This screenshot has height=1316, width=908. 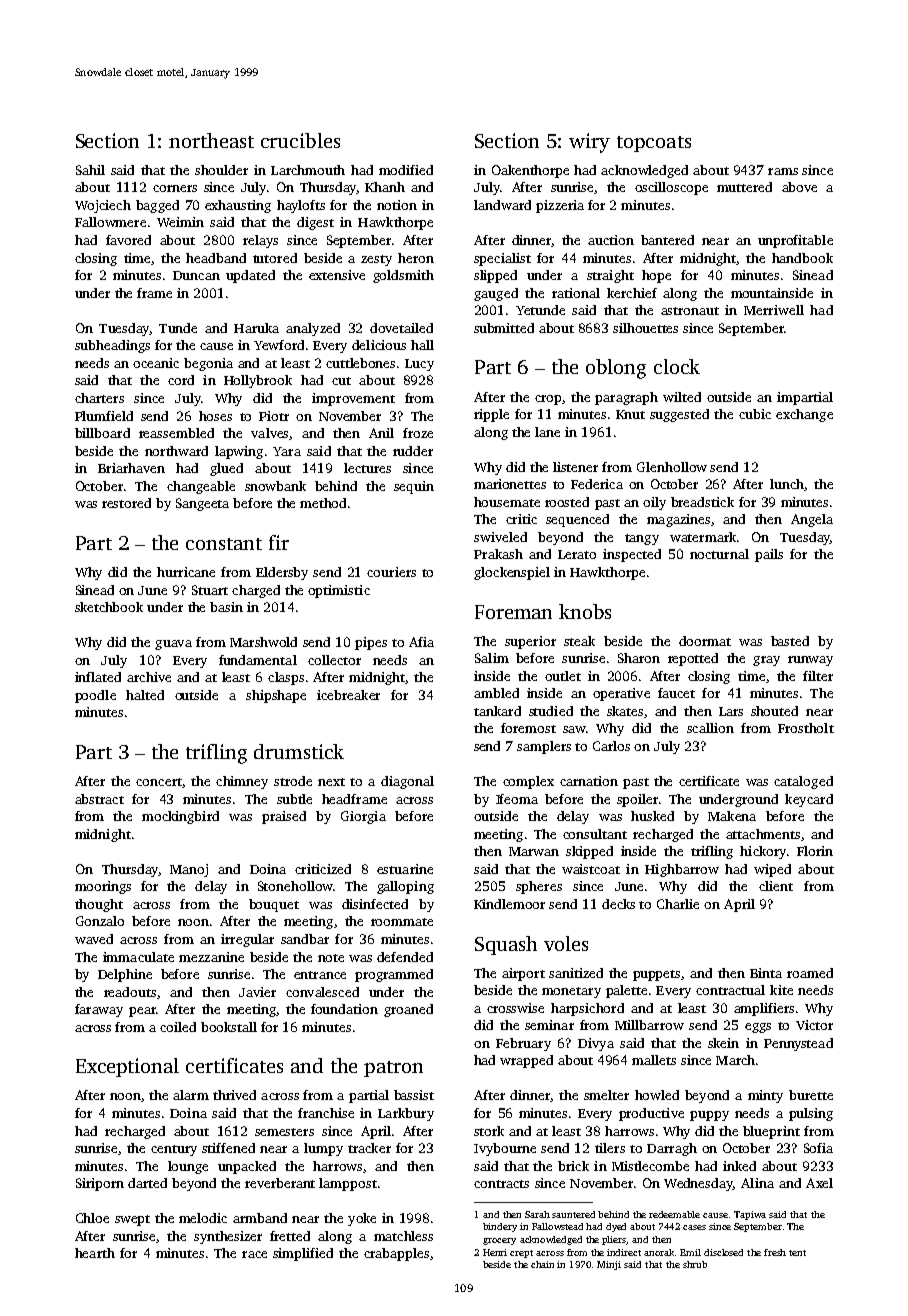 I want to click on race, so click(x=254, y=1254).
